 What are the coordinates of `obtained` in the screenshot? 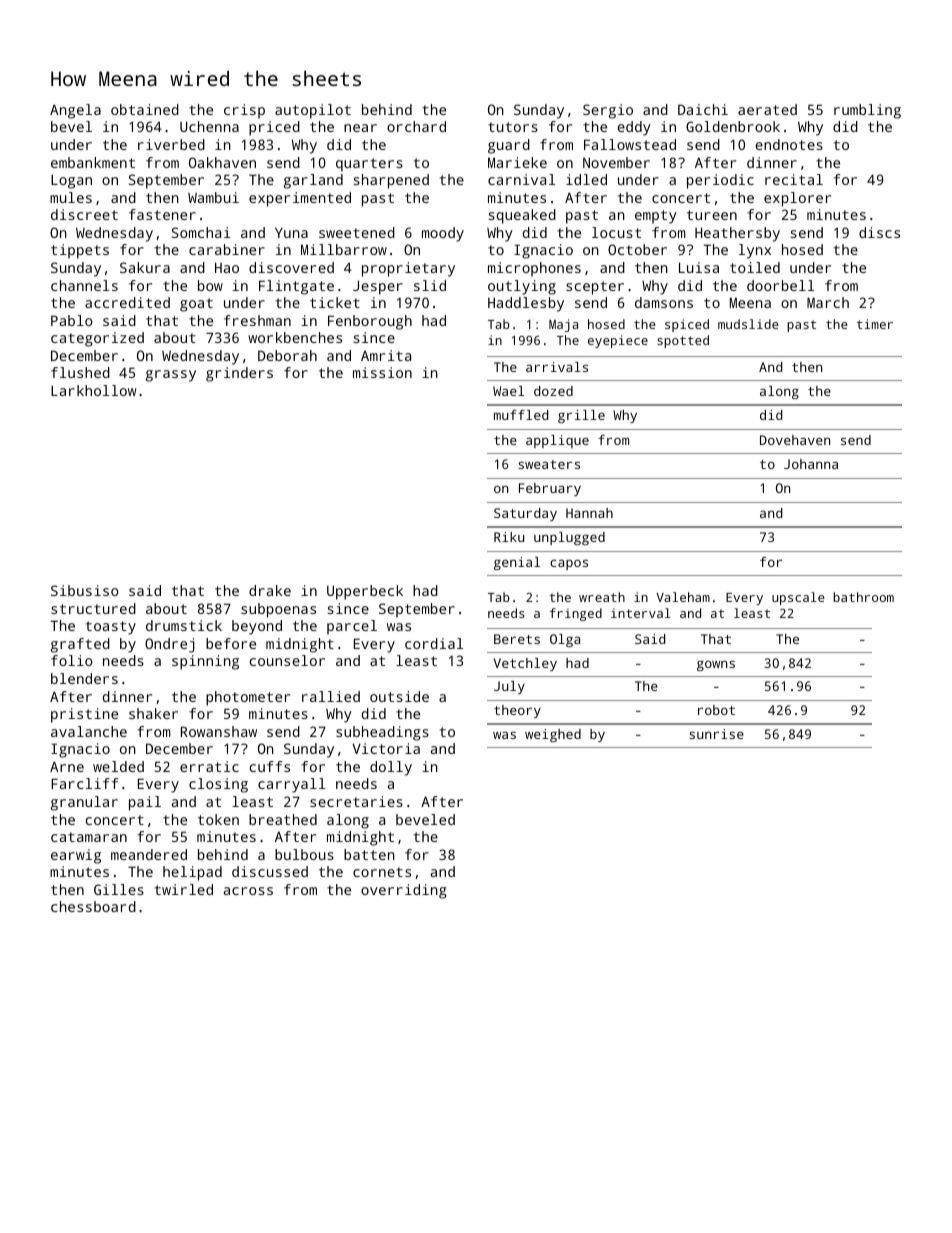 It's located at (145, 109).
